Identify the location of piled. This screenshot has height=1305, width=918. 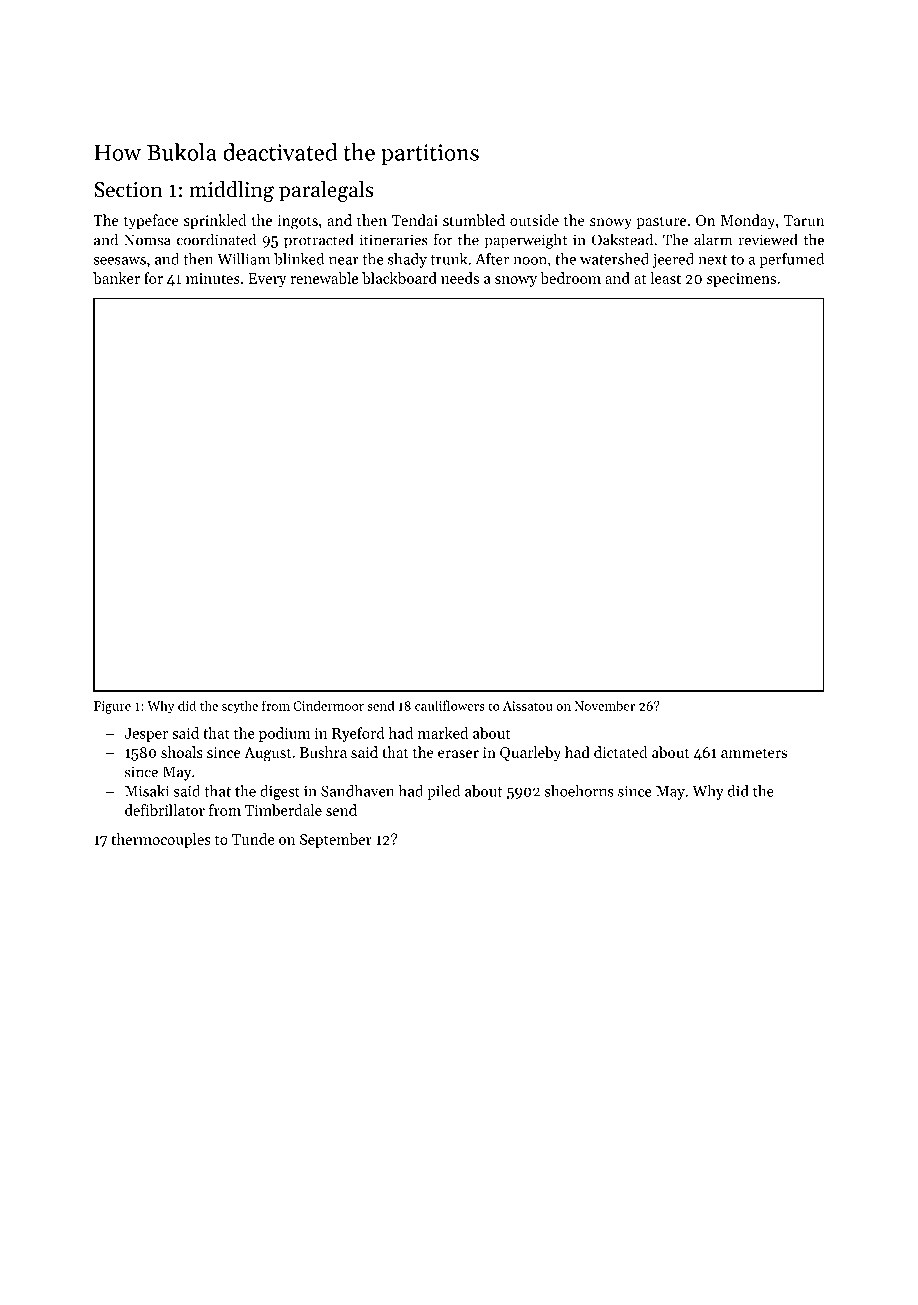
(443, 792).
